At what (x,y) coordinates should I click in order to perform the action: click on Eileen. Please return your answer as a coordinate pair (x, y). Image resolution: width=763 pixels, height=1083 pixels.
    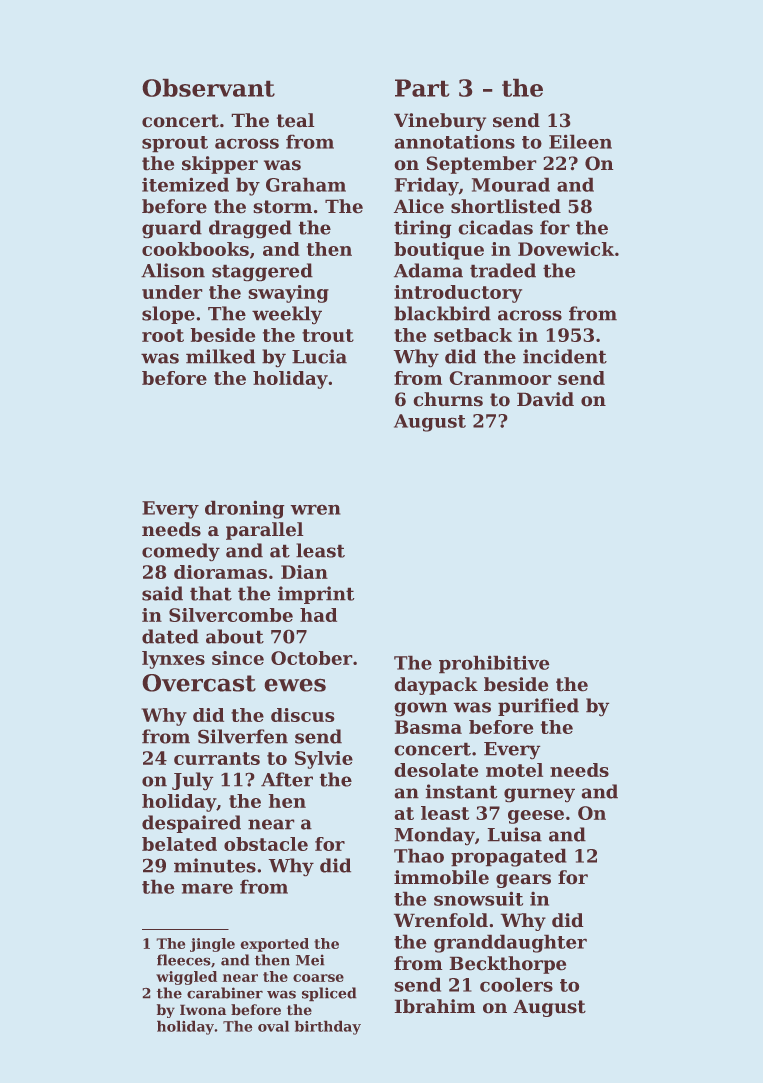
    Looking at the image, I should click on (580, 142).
